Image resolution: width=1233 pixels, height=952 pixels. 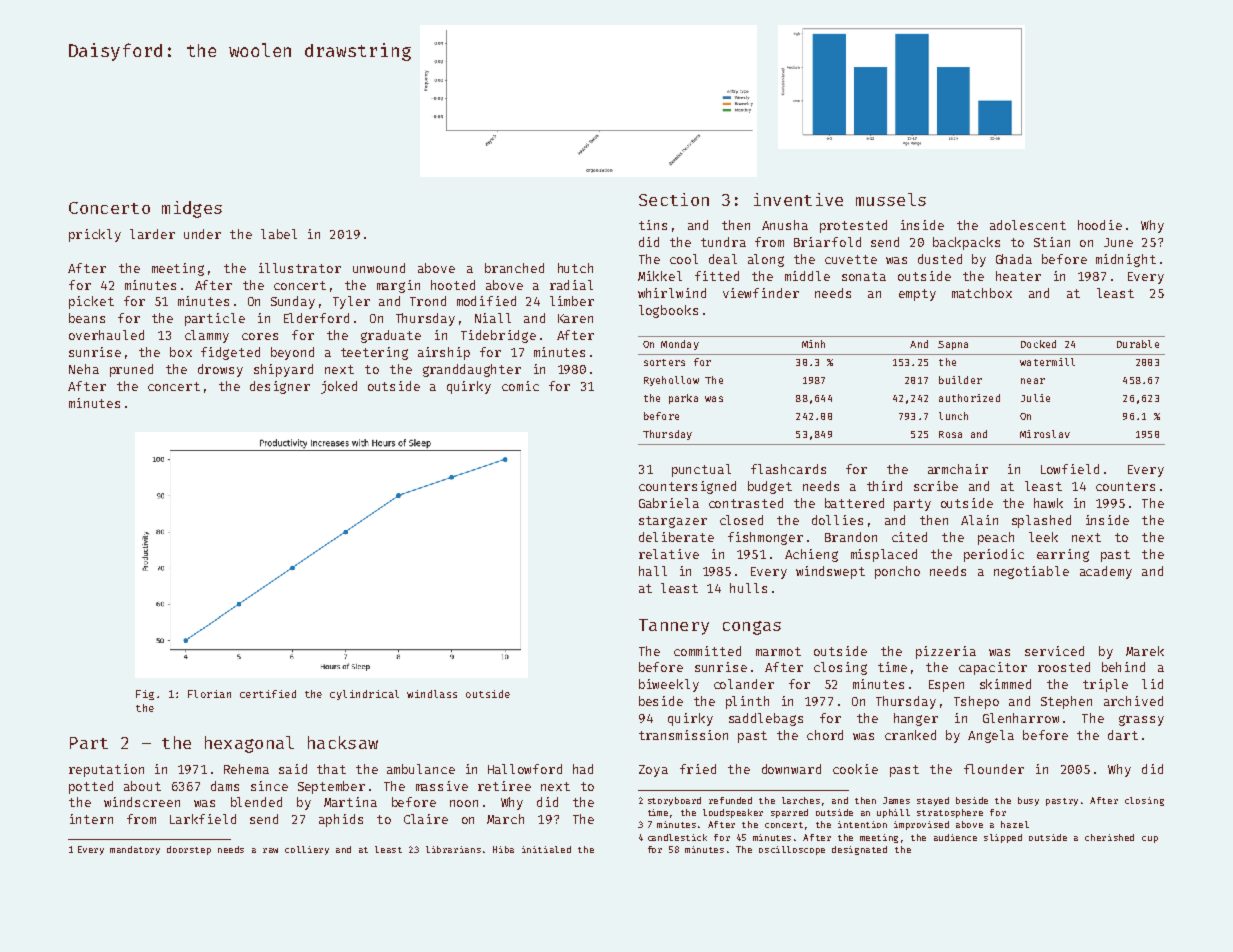 What do you see at coordinates (300, 268) in the page?
I see `illustrator` at bounding box center [300, 268].
